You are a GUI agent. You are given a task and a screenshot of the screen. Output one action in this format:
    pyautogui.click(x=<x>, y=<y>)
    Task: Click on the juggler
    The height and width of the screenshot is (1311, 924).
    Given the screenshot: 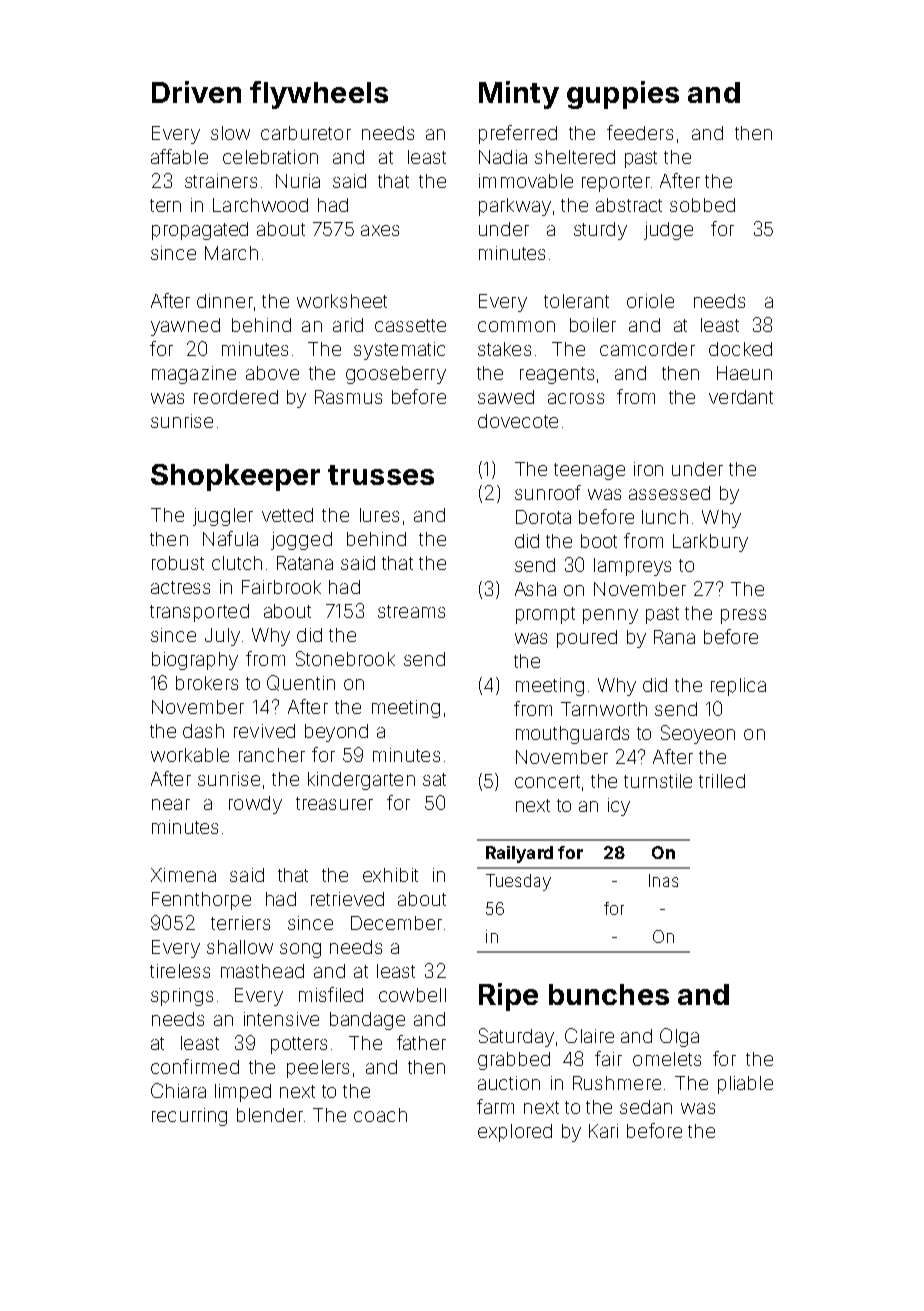 What is the action you would take?
    pyautogui.click(x=223, y=517)
